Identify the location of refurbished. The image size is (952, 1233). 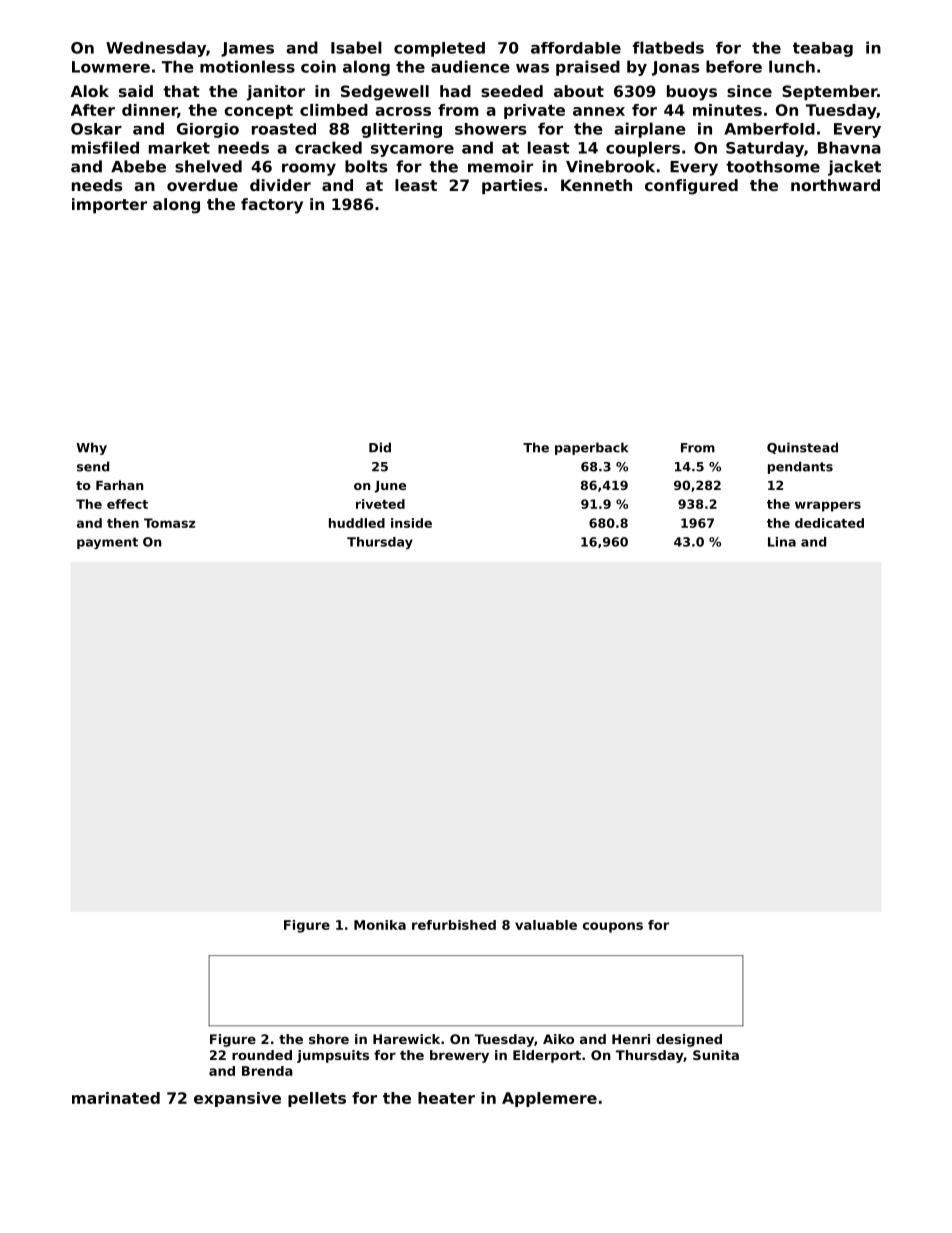
(454, 925).
